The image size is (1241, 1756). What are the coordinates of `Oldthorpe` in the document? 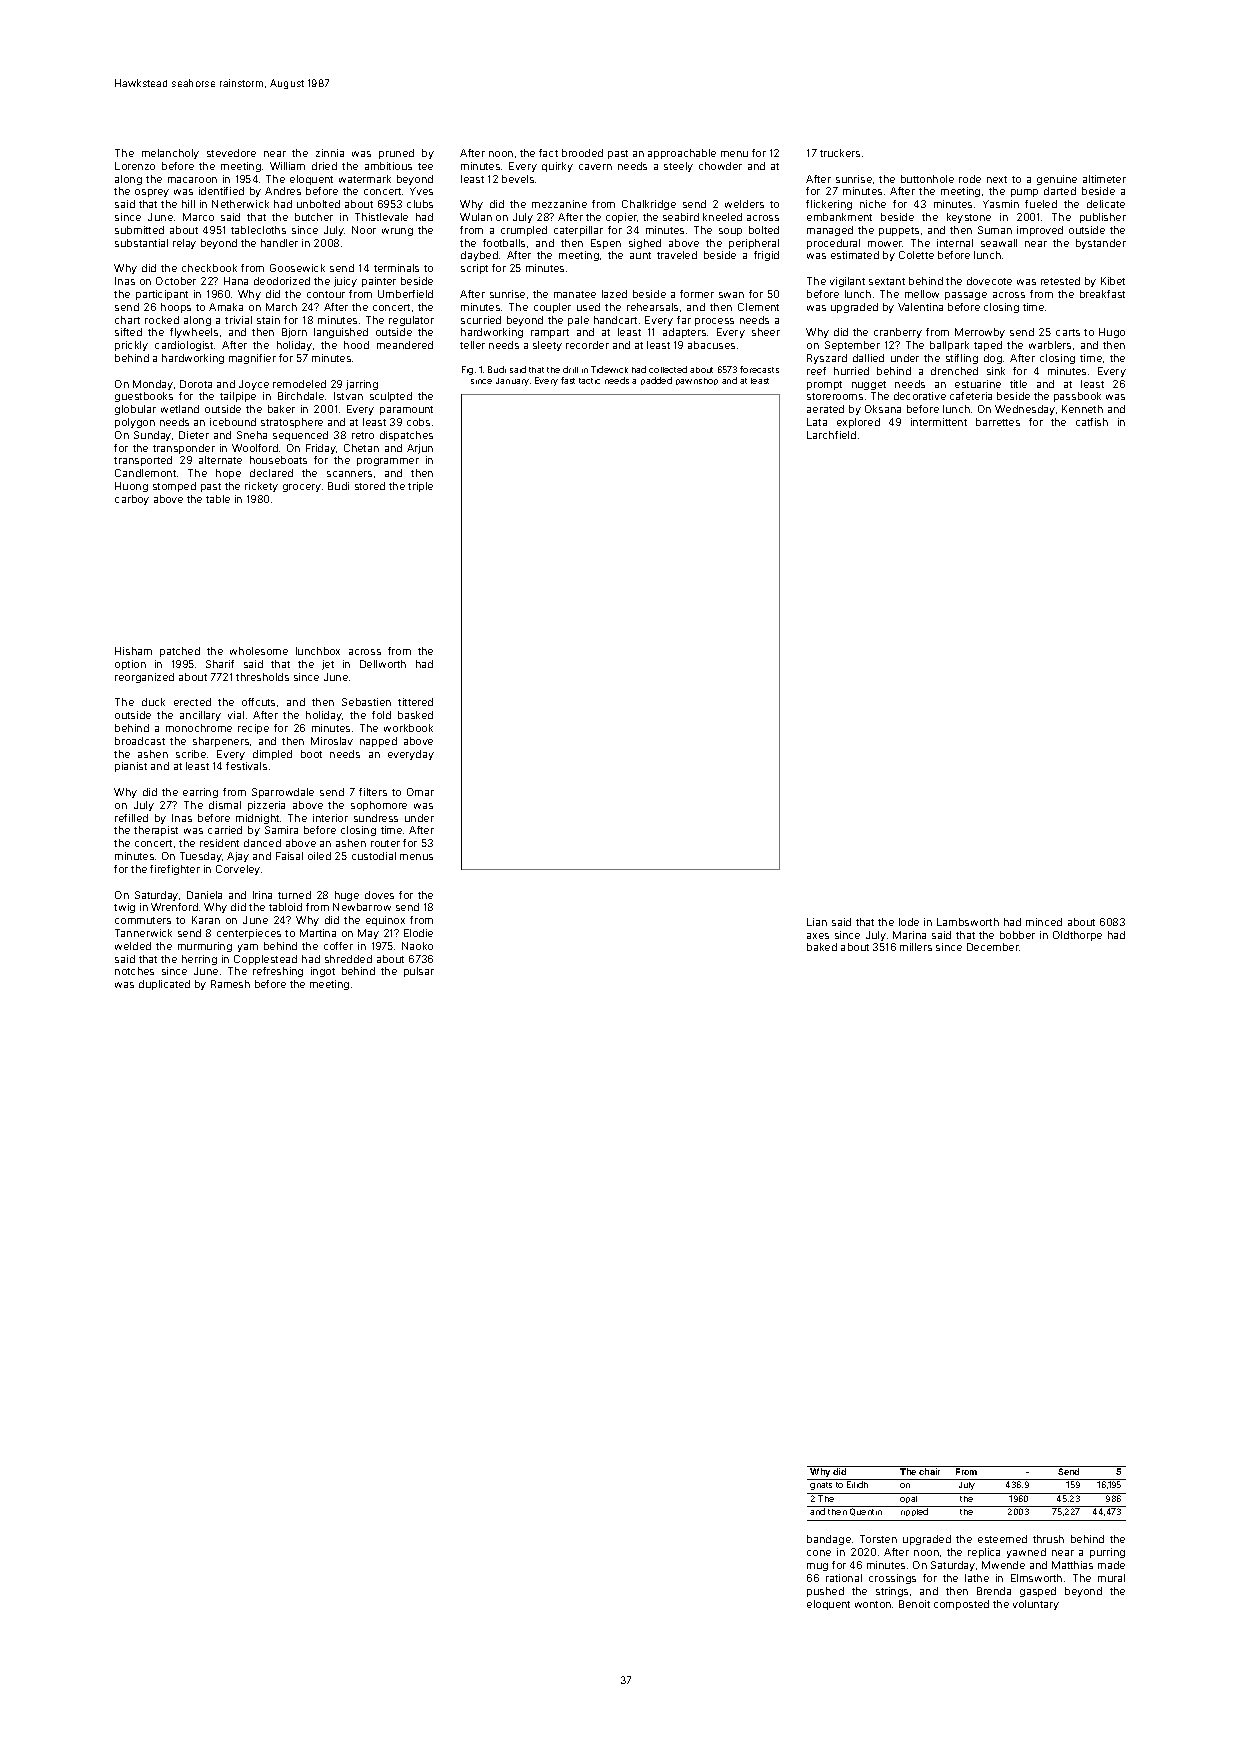 It's located at (1077, 936).
